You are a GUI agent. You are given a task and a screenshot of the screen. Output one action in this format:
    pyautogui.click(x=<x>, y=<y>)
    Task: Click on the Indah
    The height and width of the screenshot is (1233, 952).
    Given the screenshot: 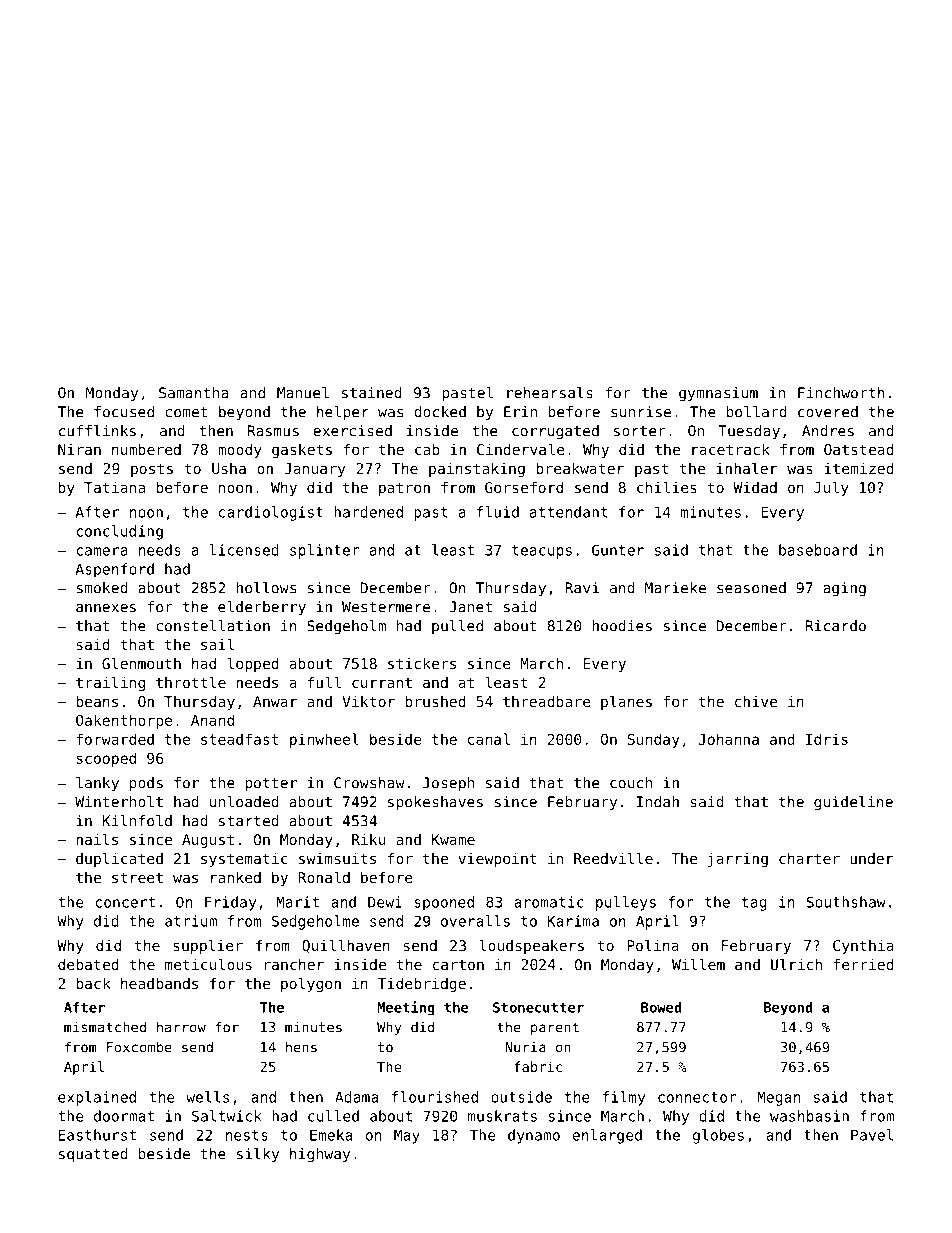 What is the action you would take?
    pyautogui.click(x=658, y=802)
